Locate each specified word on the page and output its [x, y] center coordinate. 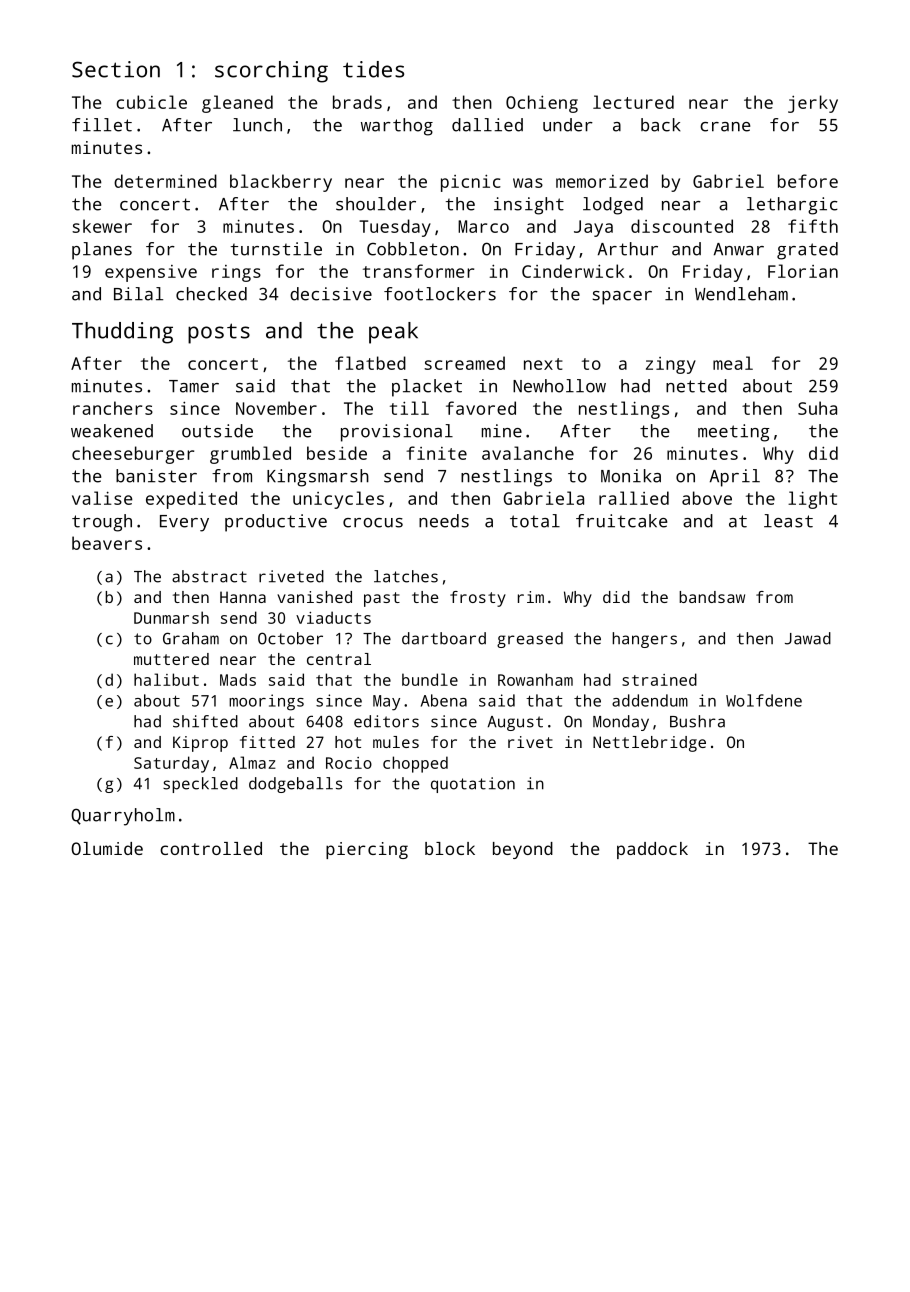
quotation [473, 785]
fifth [813, 226]
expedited [191, 500]
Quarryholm [123, 817]
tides [373, 69]
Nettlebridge [649, 744]
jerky [813, 104]
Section [116, 69]
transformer [418, 271]
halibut [166, 679]
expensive [151, 273]
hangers [644, 640]
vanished [314, 597]
